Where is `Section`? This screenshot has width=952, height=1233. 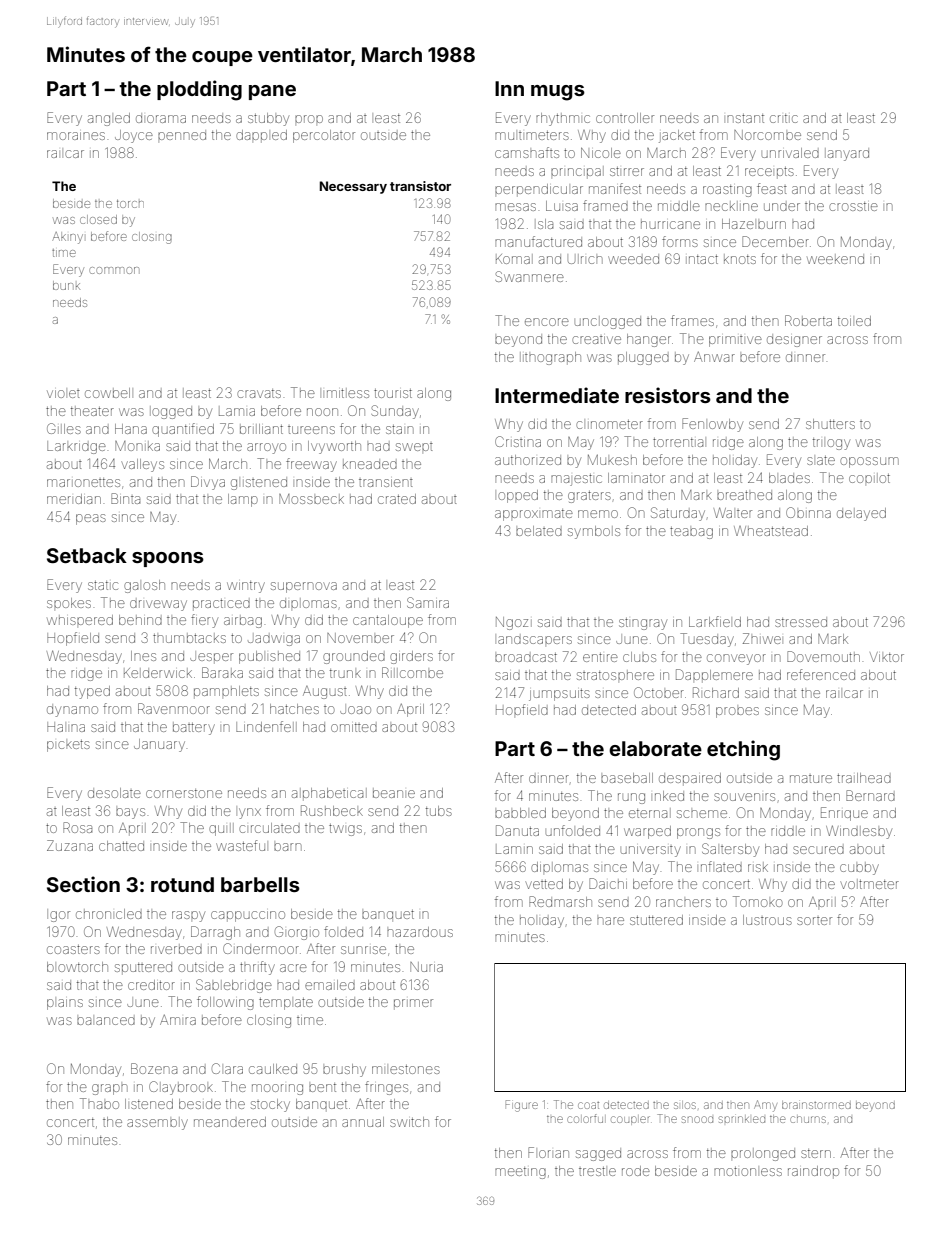 Section is located at coordinates (83, 884).
